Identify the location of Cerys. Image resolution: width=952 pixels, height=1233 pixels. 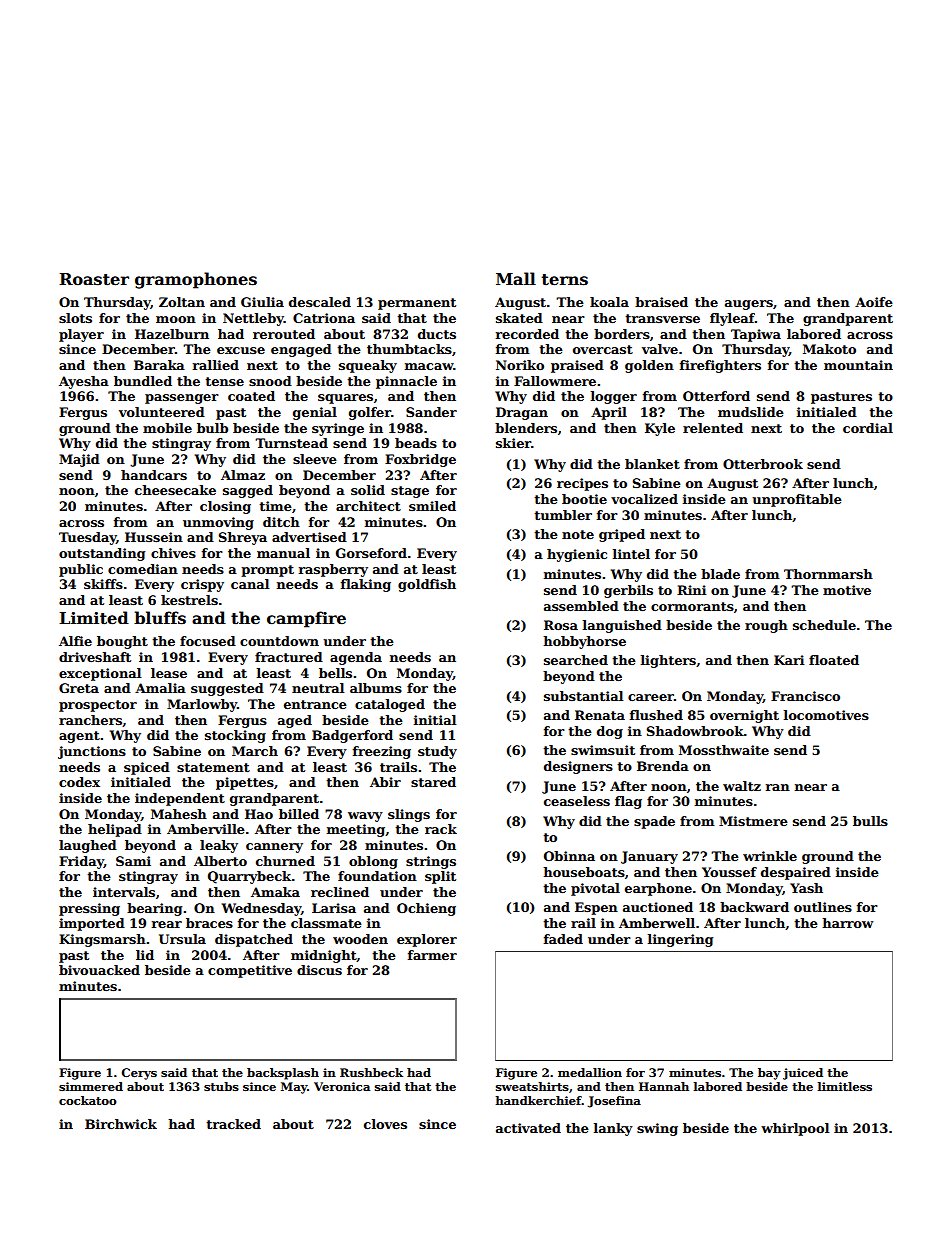
(139, 1074).
